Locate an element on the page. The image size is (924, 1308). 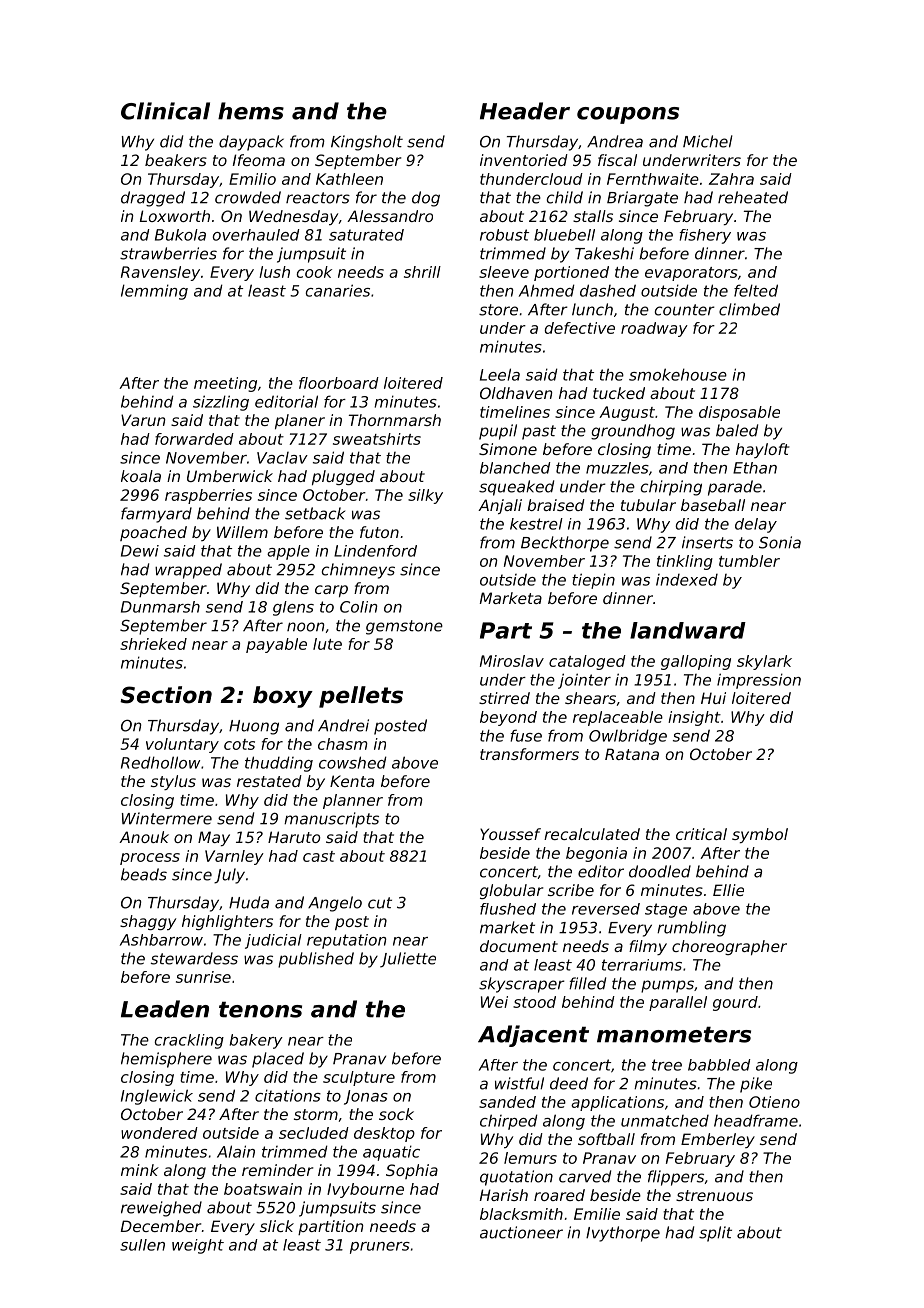
Michel is located at coordinates (708, 141).
